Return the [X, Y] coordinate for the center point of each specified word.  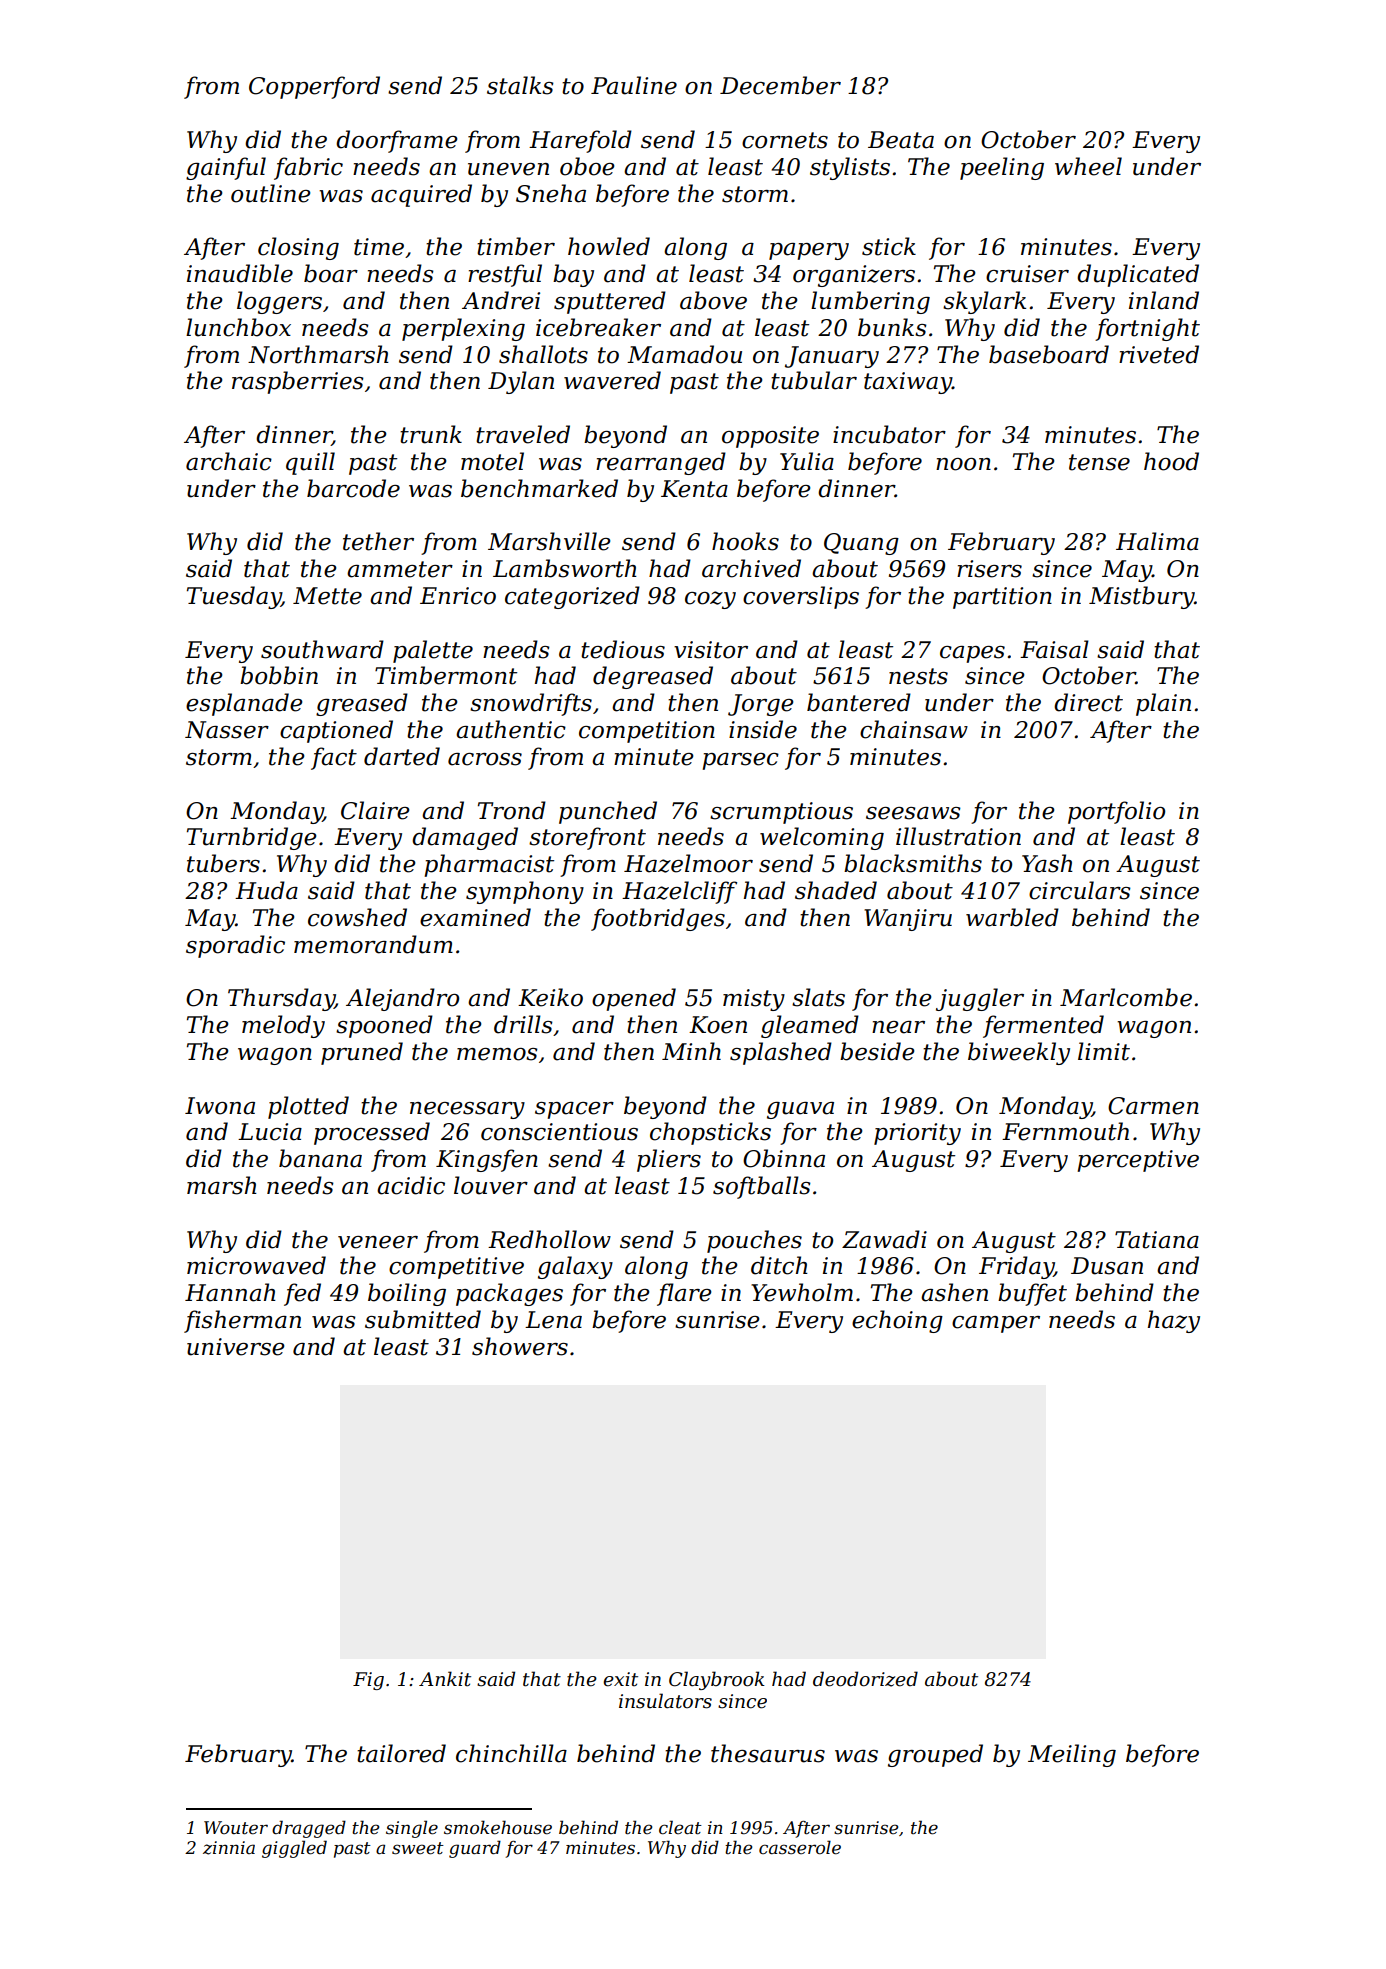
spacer [574, 1110]
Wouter [236, 1828]
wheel [1088, 166]
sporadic [235, 946]
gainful [226, 168]
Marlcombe [1126, 997]
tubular [814, 380]
